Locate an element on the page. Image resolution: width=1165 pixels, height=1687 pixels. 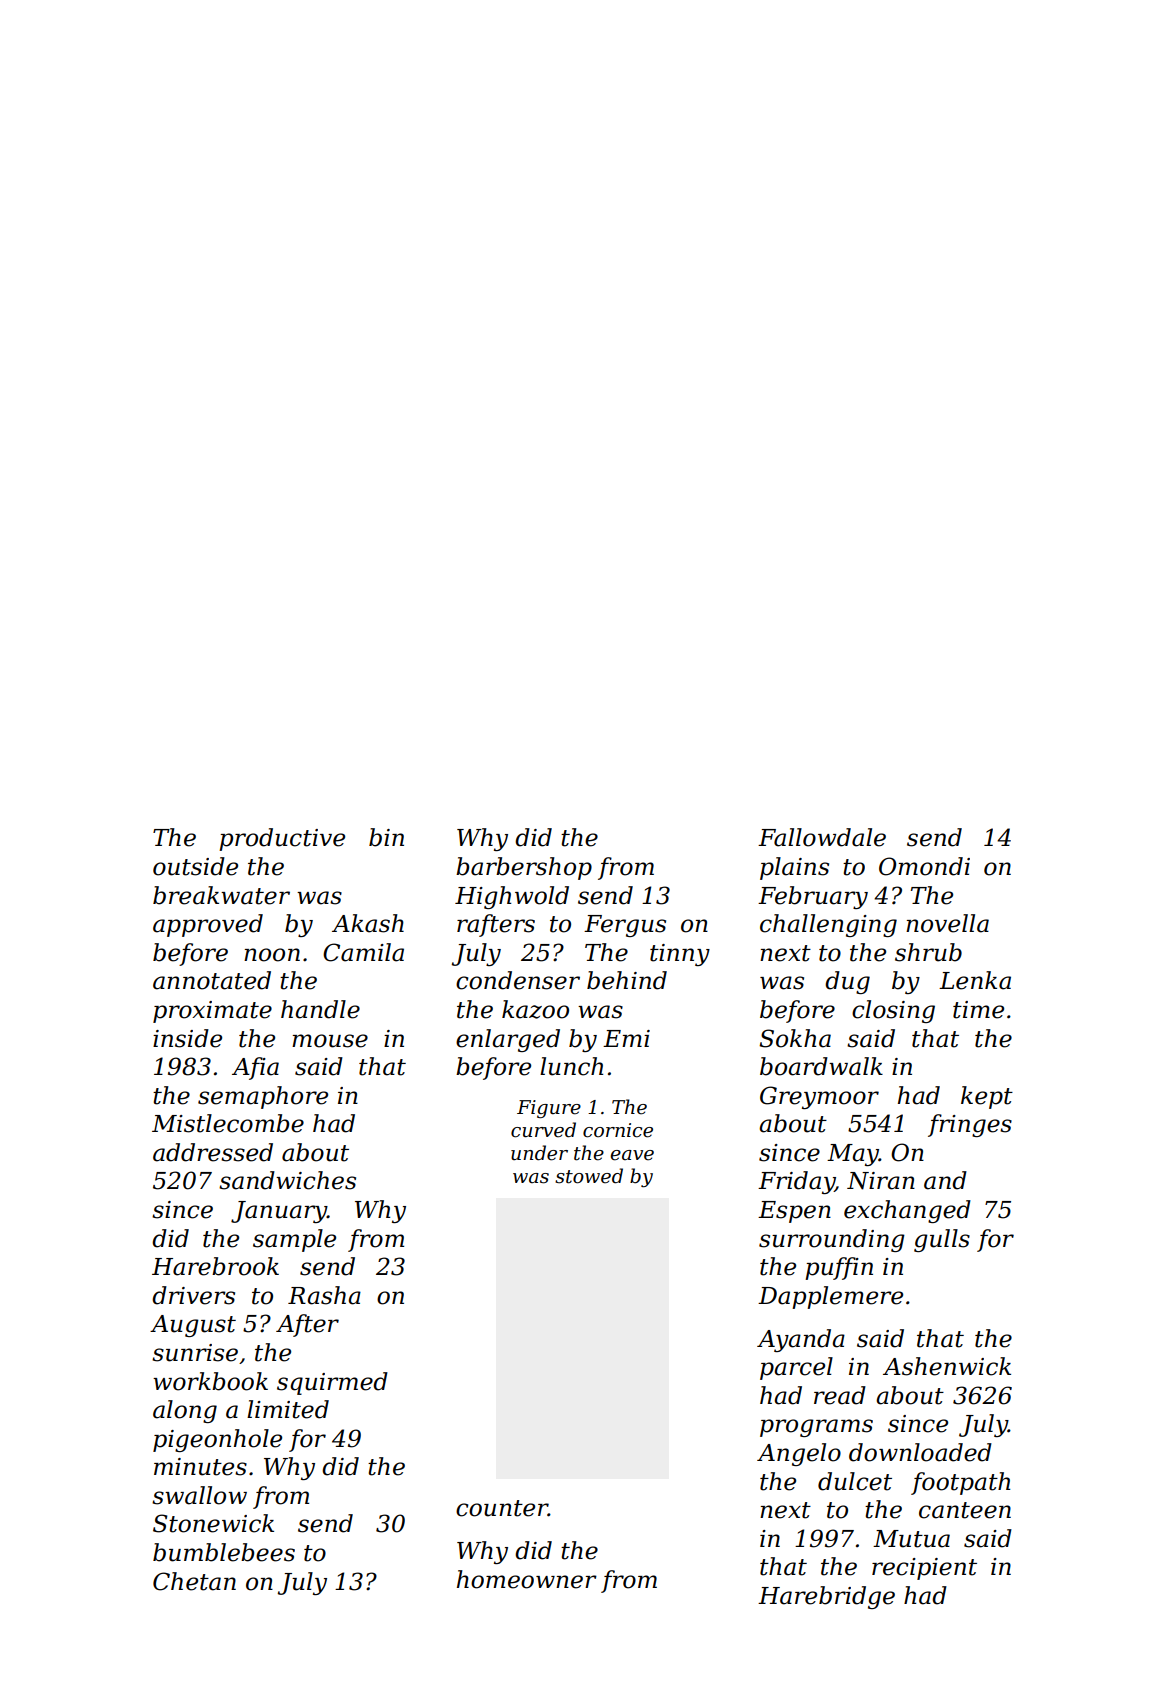
homeowner is located at coordinates (527, 1579).
